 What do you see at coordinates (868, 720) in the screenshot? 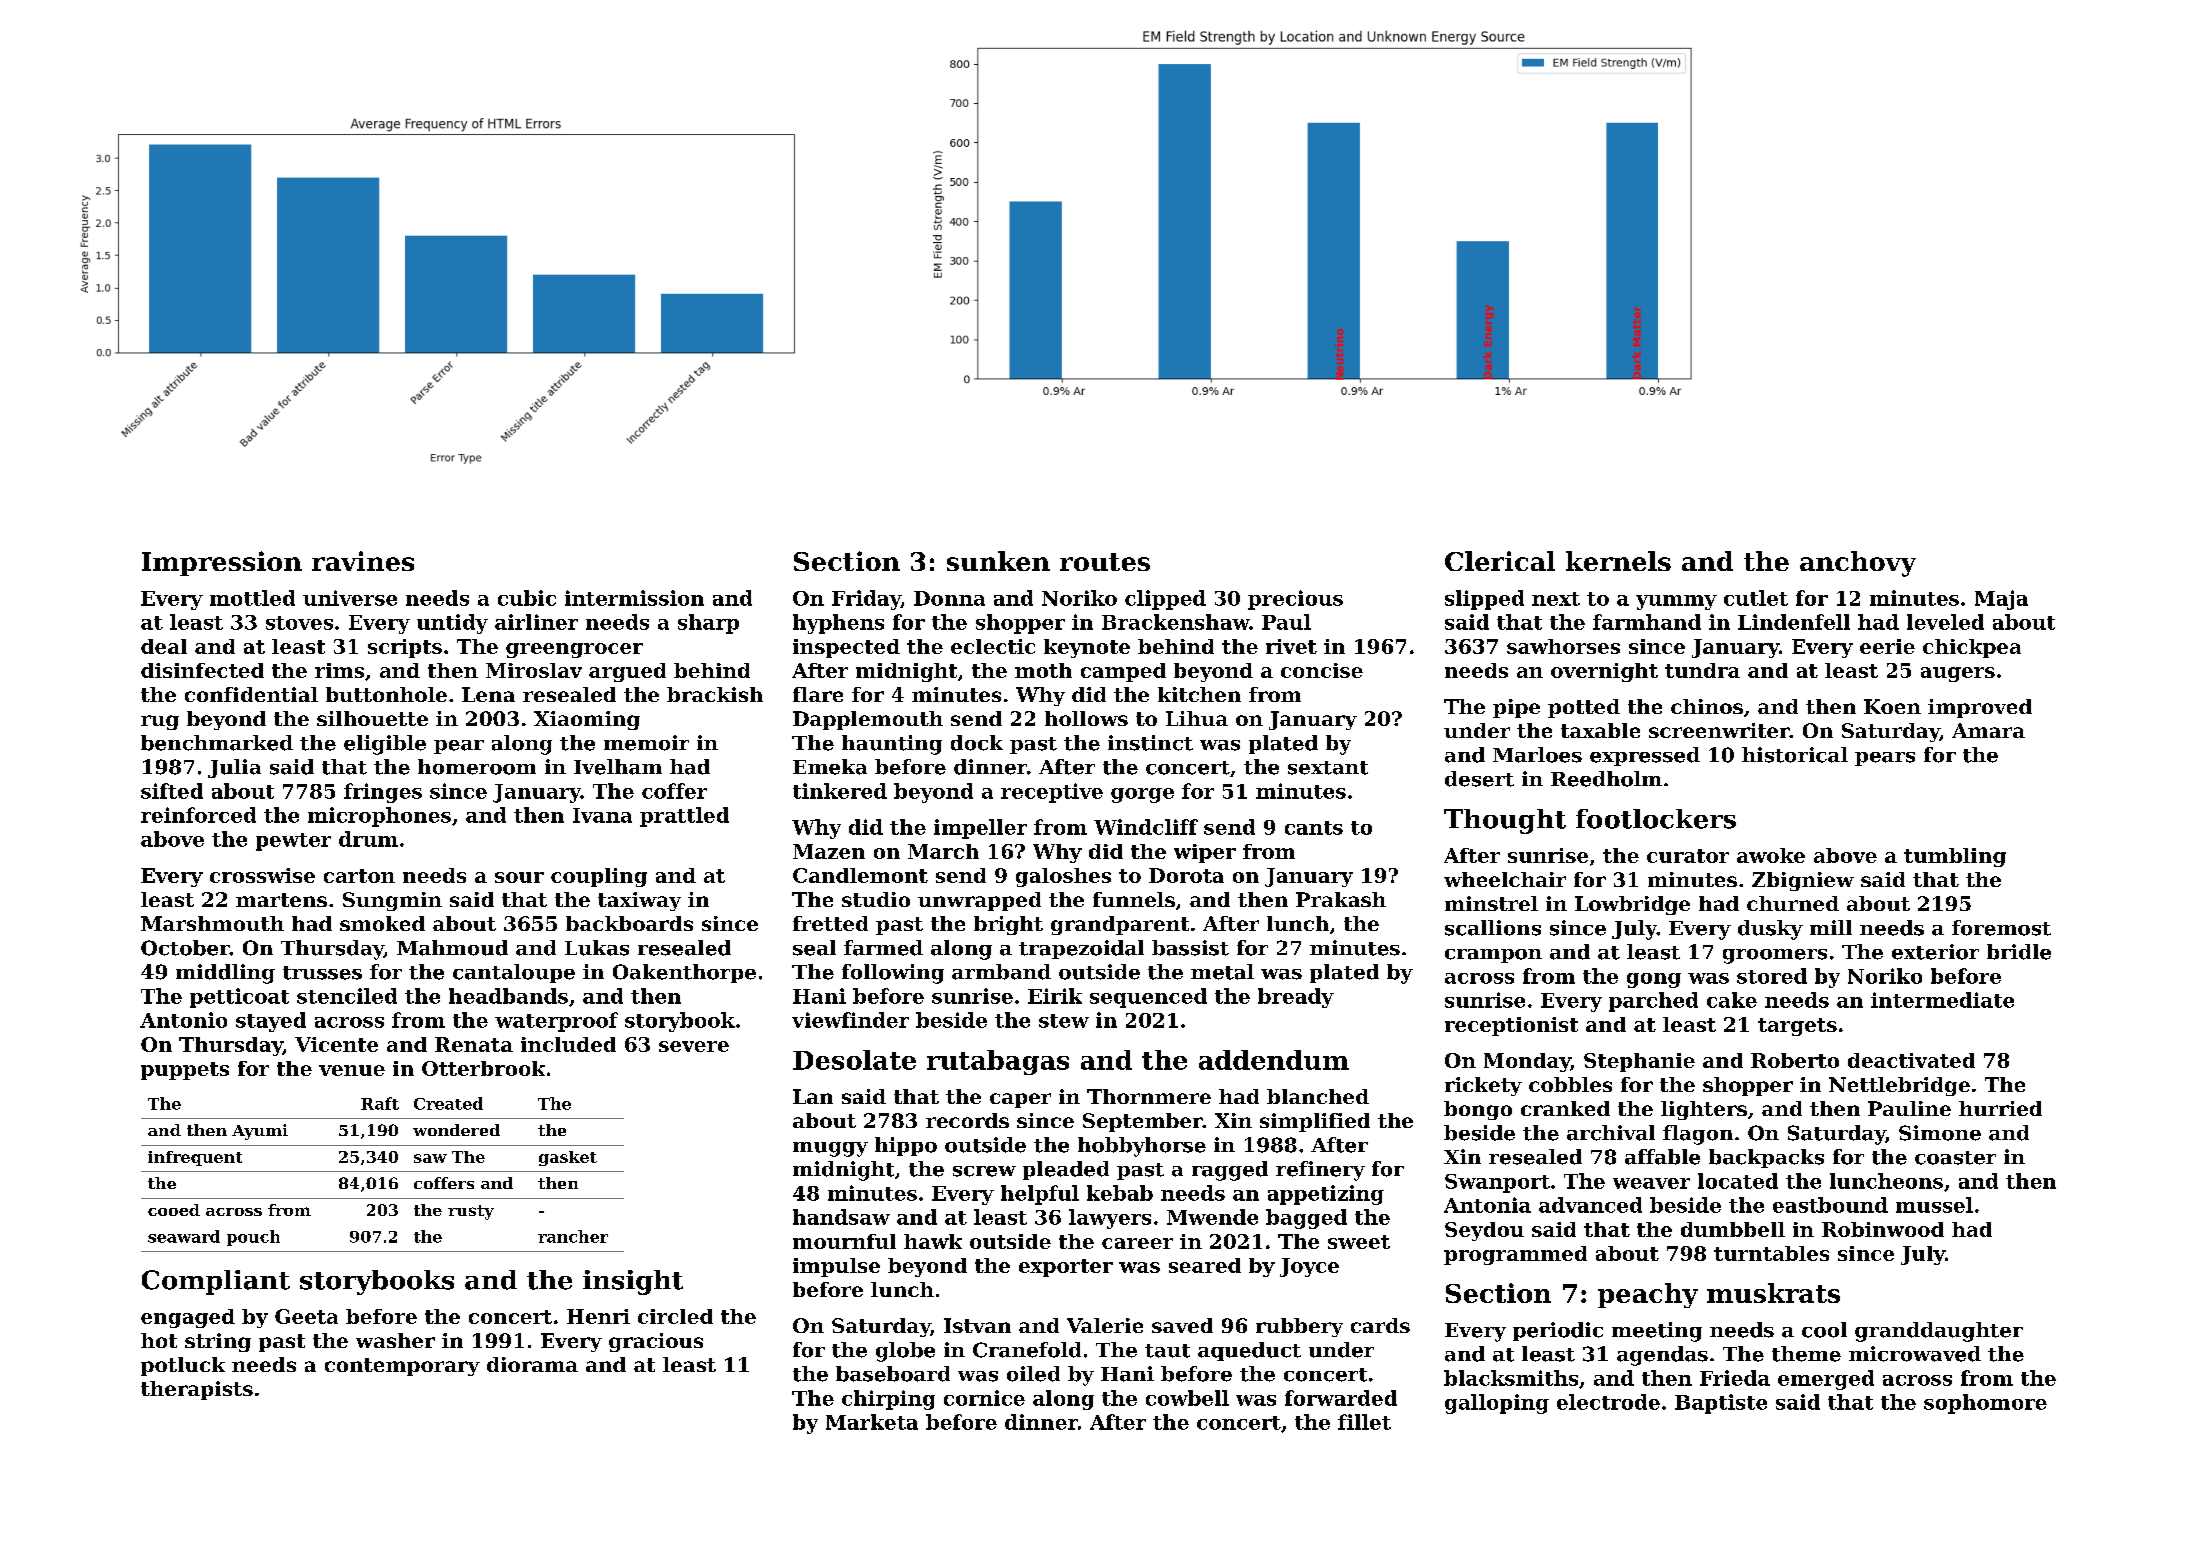
I see `Dapplemouth` at bounding box center [868, 720].
